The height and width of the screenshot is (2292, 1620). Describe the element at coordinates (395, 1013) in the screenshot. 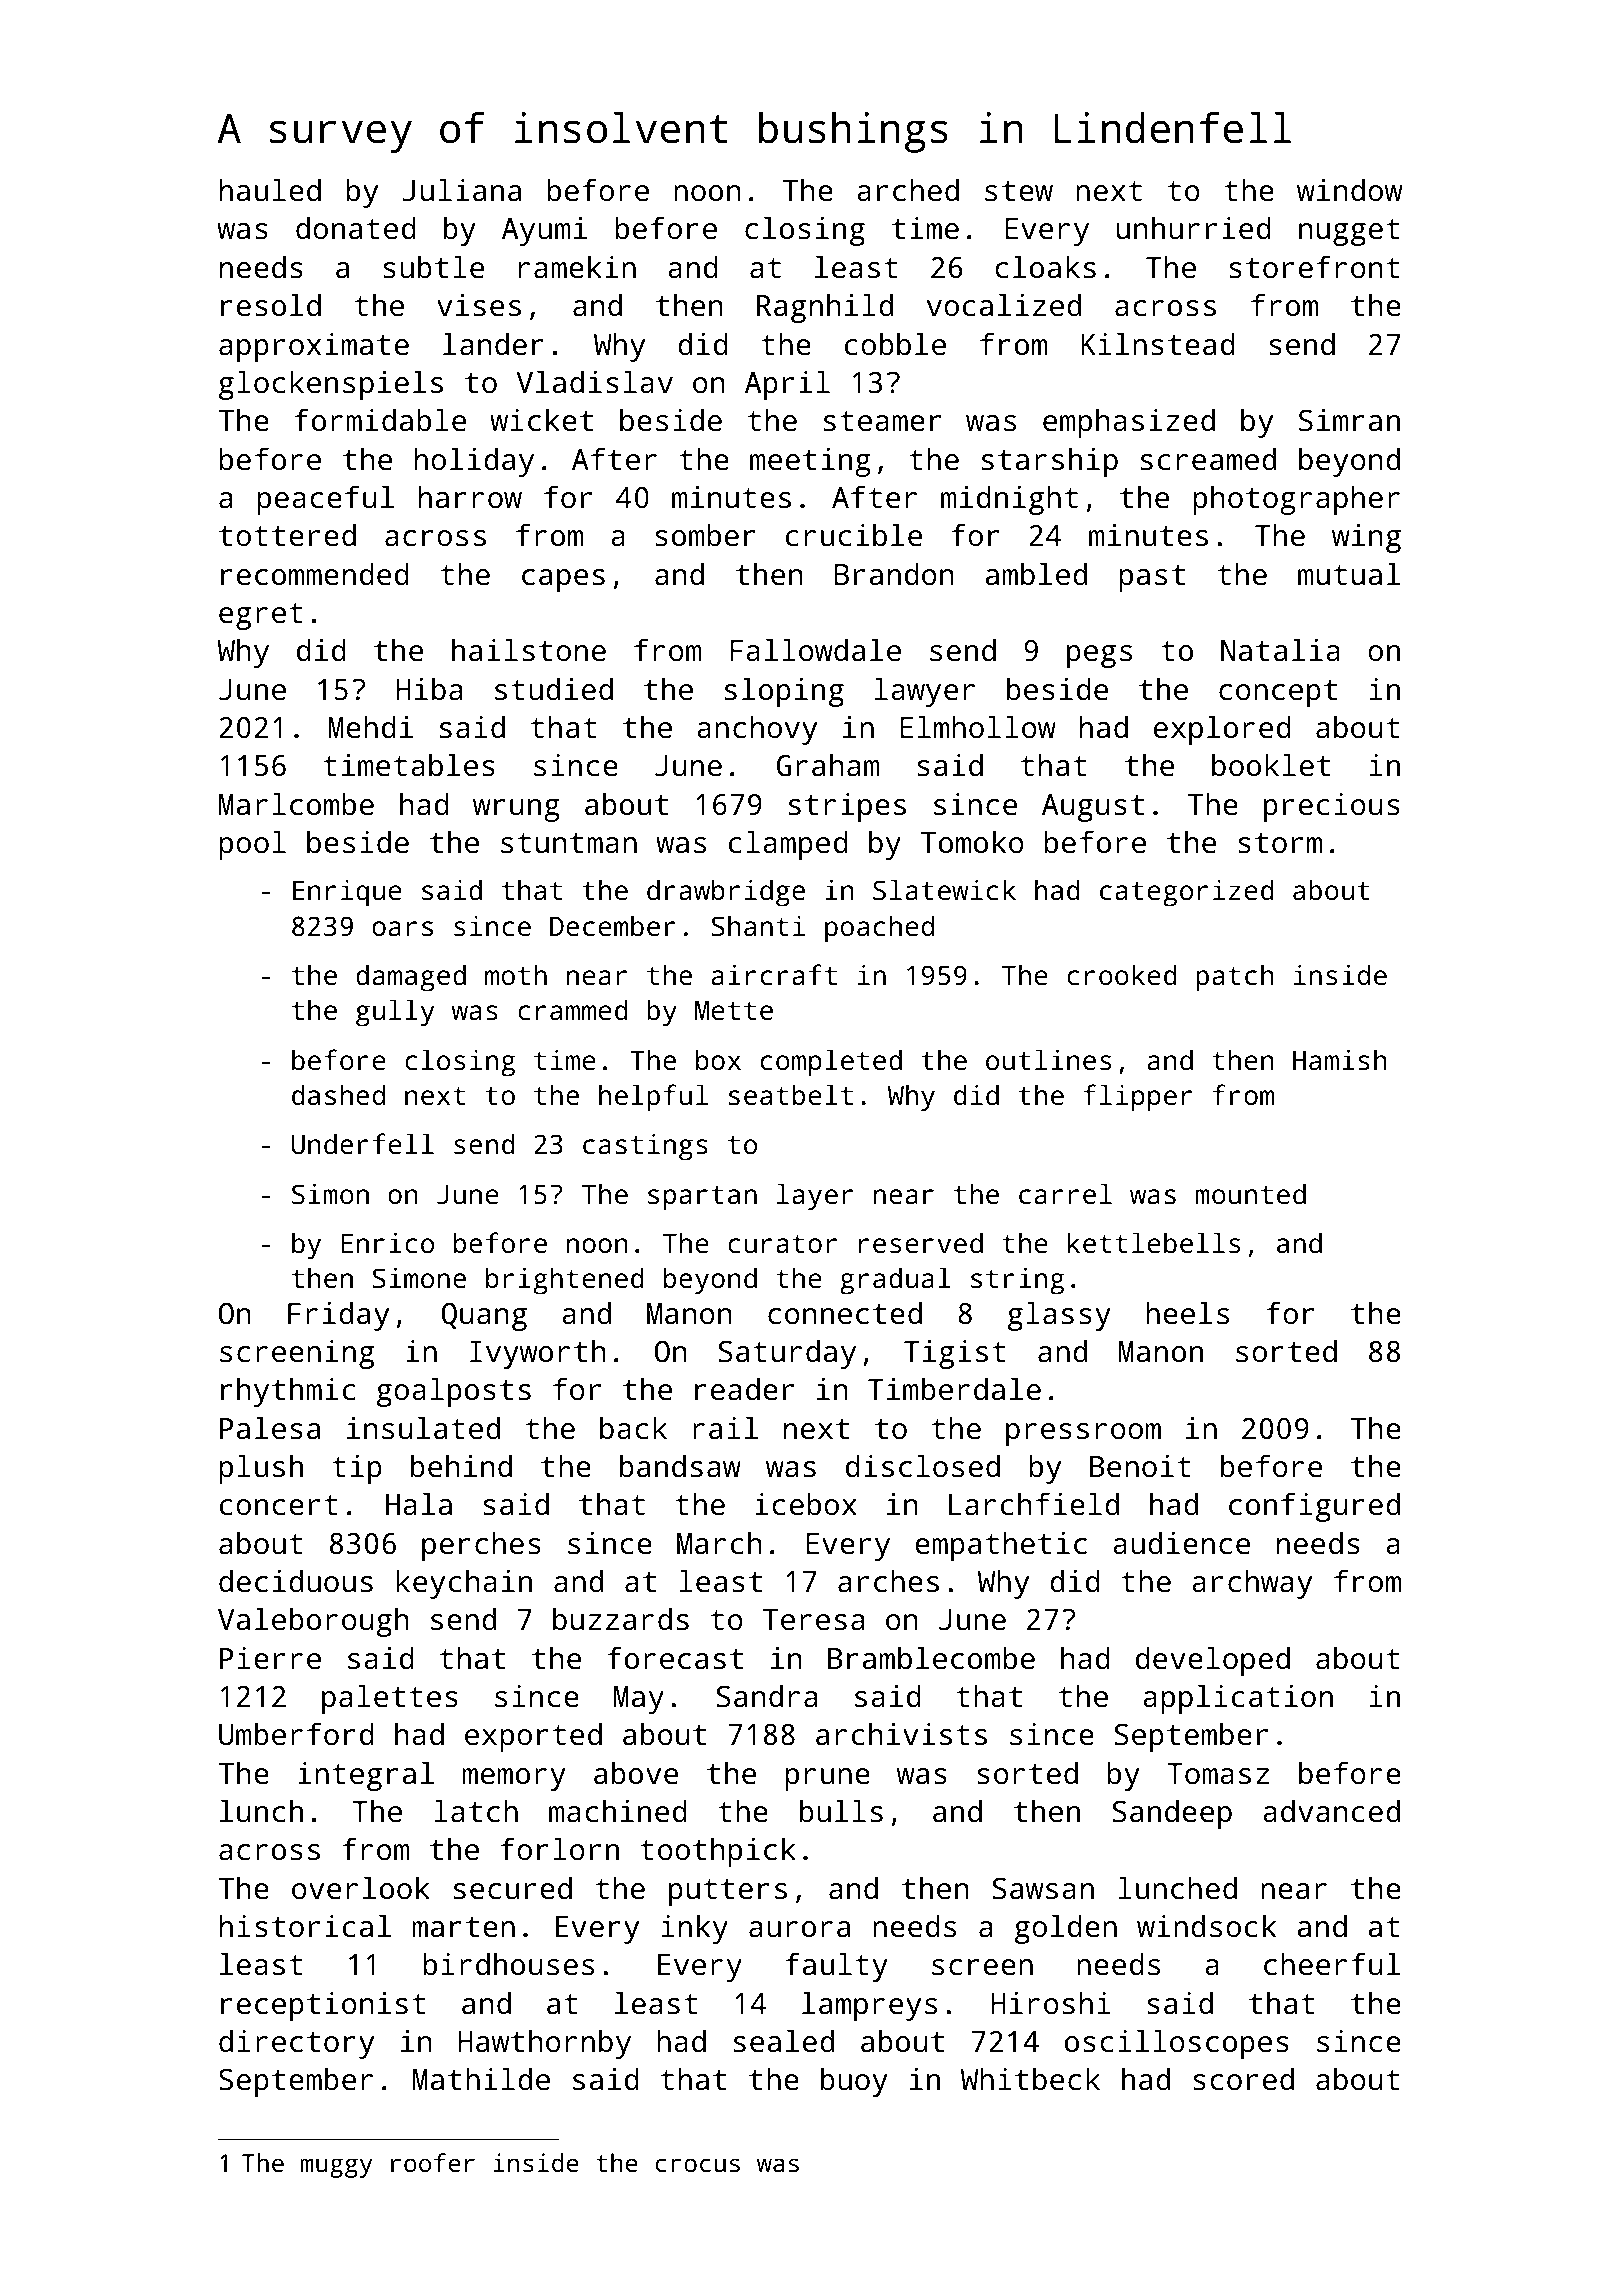

I see `gully` at that location.
